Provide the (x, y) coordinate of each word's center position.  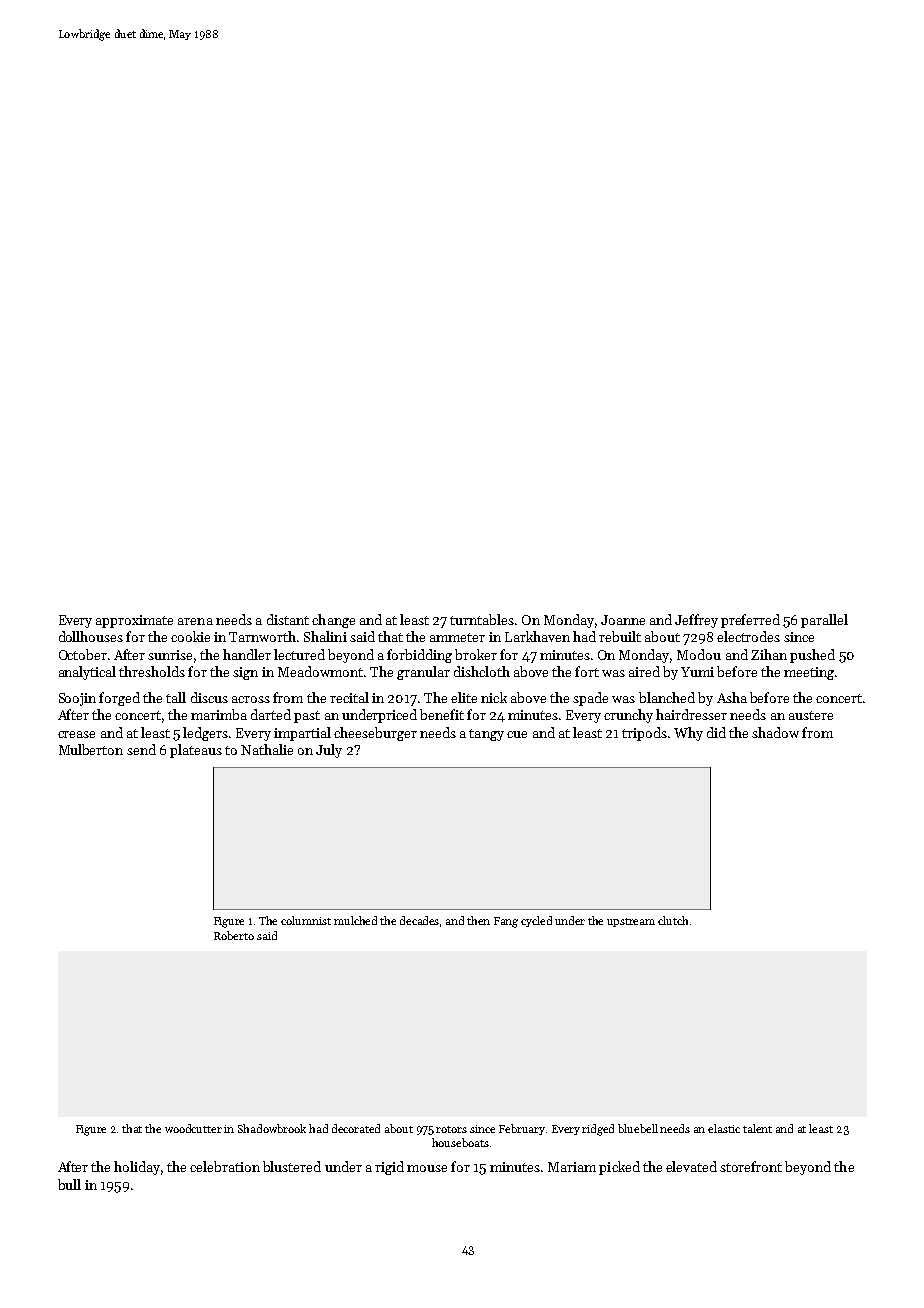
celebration (225, 1166)
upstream (631, 922)
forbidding (419, 656)
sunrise (170, 655)
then (478, 920)
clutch (673, 920)
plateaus (196, 751)
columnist (306, 920)
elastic (724, 1128)
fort (587, 671)
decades (419, 920)
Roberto (234, 935)
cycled (536, 921)
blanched (667, 697)
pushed (812, 656)
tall (176, 697)
